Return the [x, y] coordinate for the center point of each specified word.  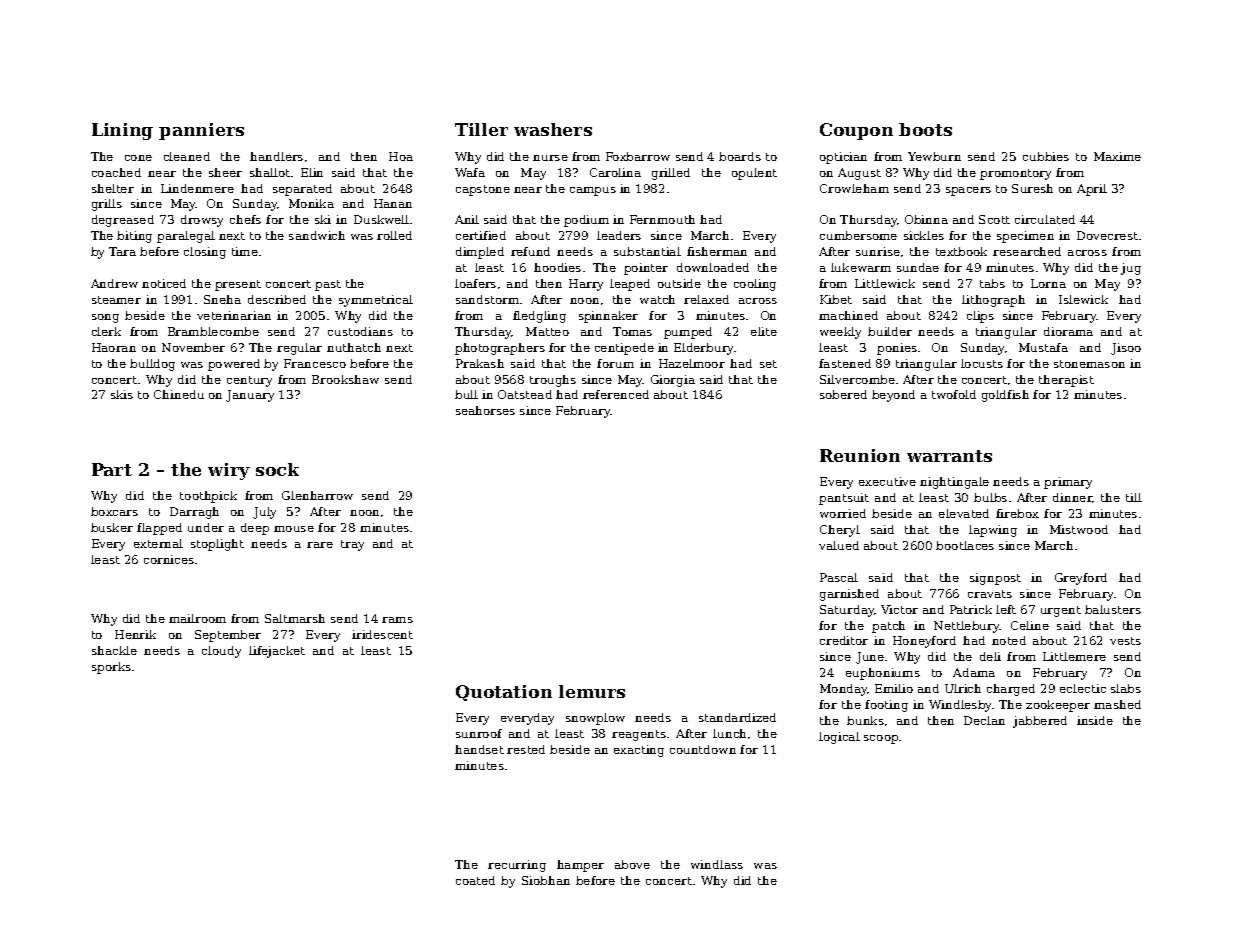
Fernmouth [662, 219]
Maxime [1117, 156]
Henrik [135, 634]
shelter [113, 188]
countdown [703, 749]
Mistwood [1079, 529]
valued [839, 545]
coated [475, 880]
